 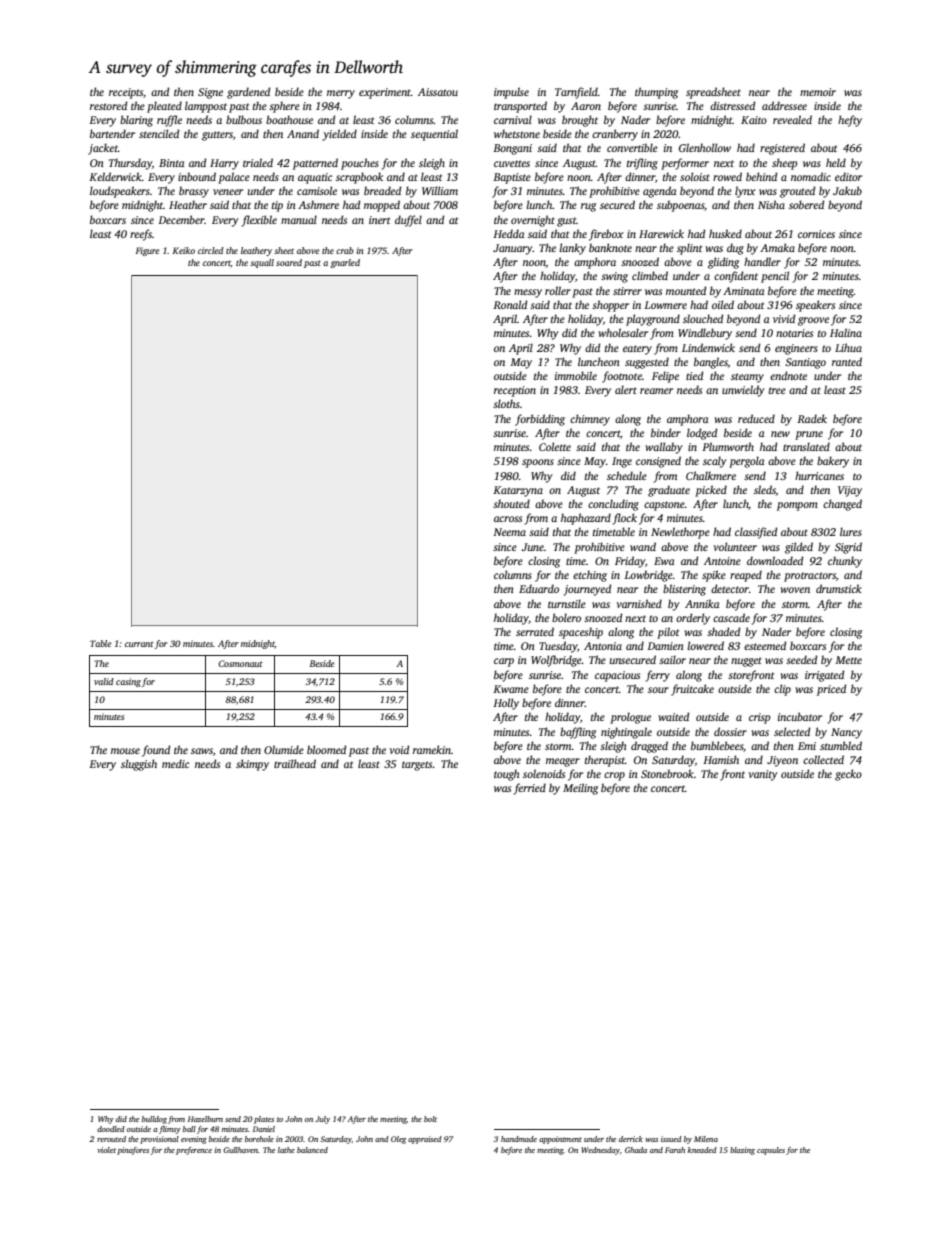 I want to click on stumbled, so click(x=841, y=745).
